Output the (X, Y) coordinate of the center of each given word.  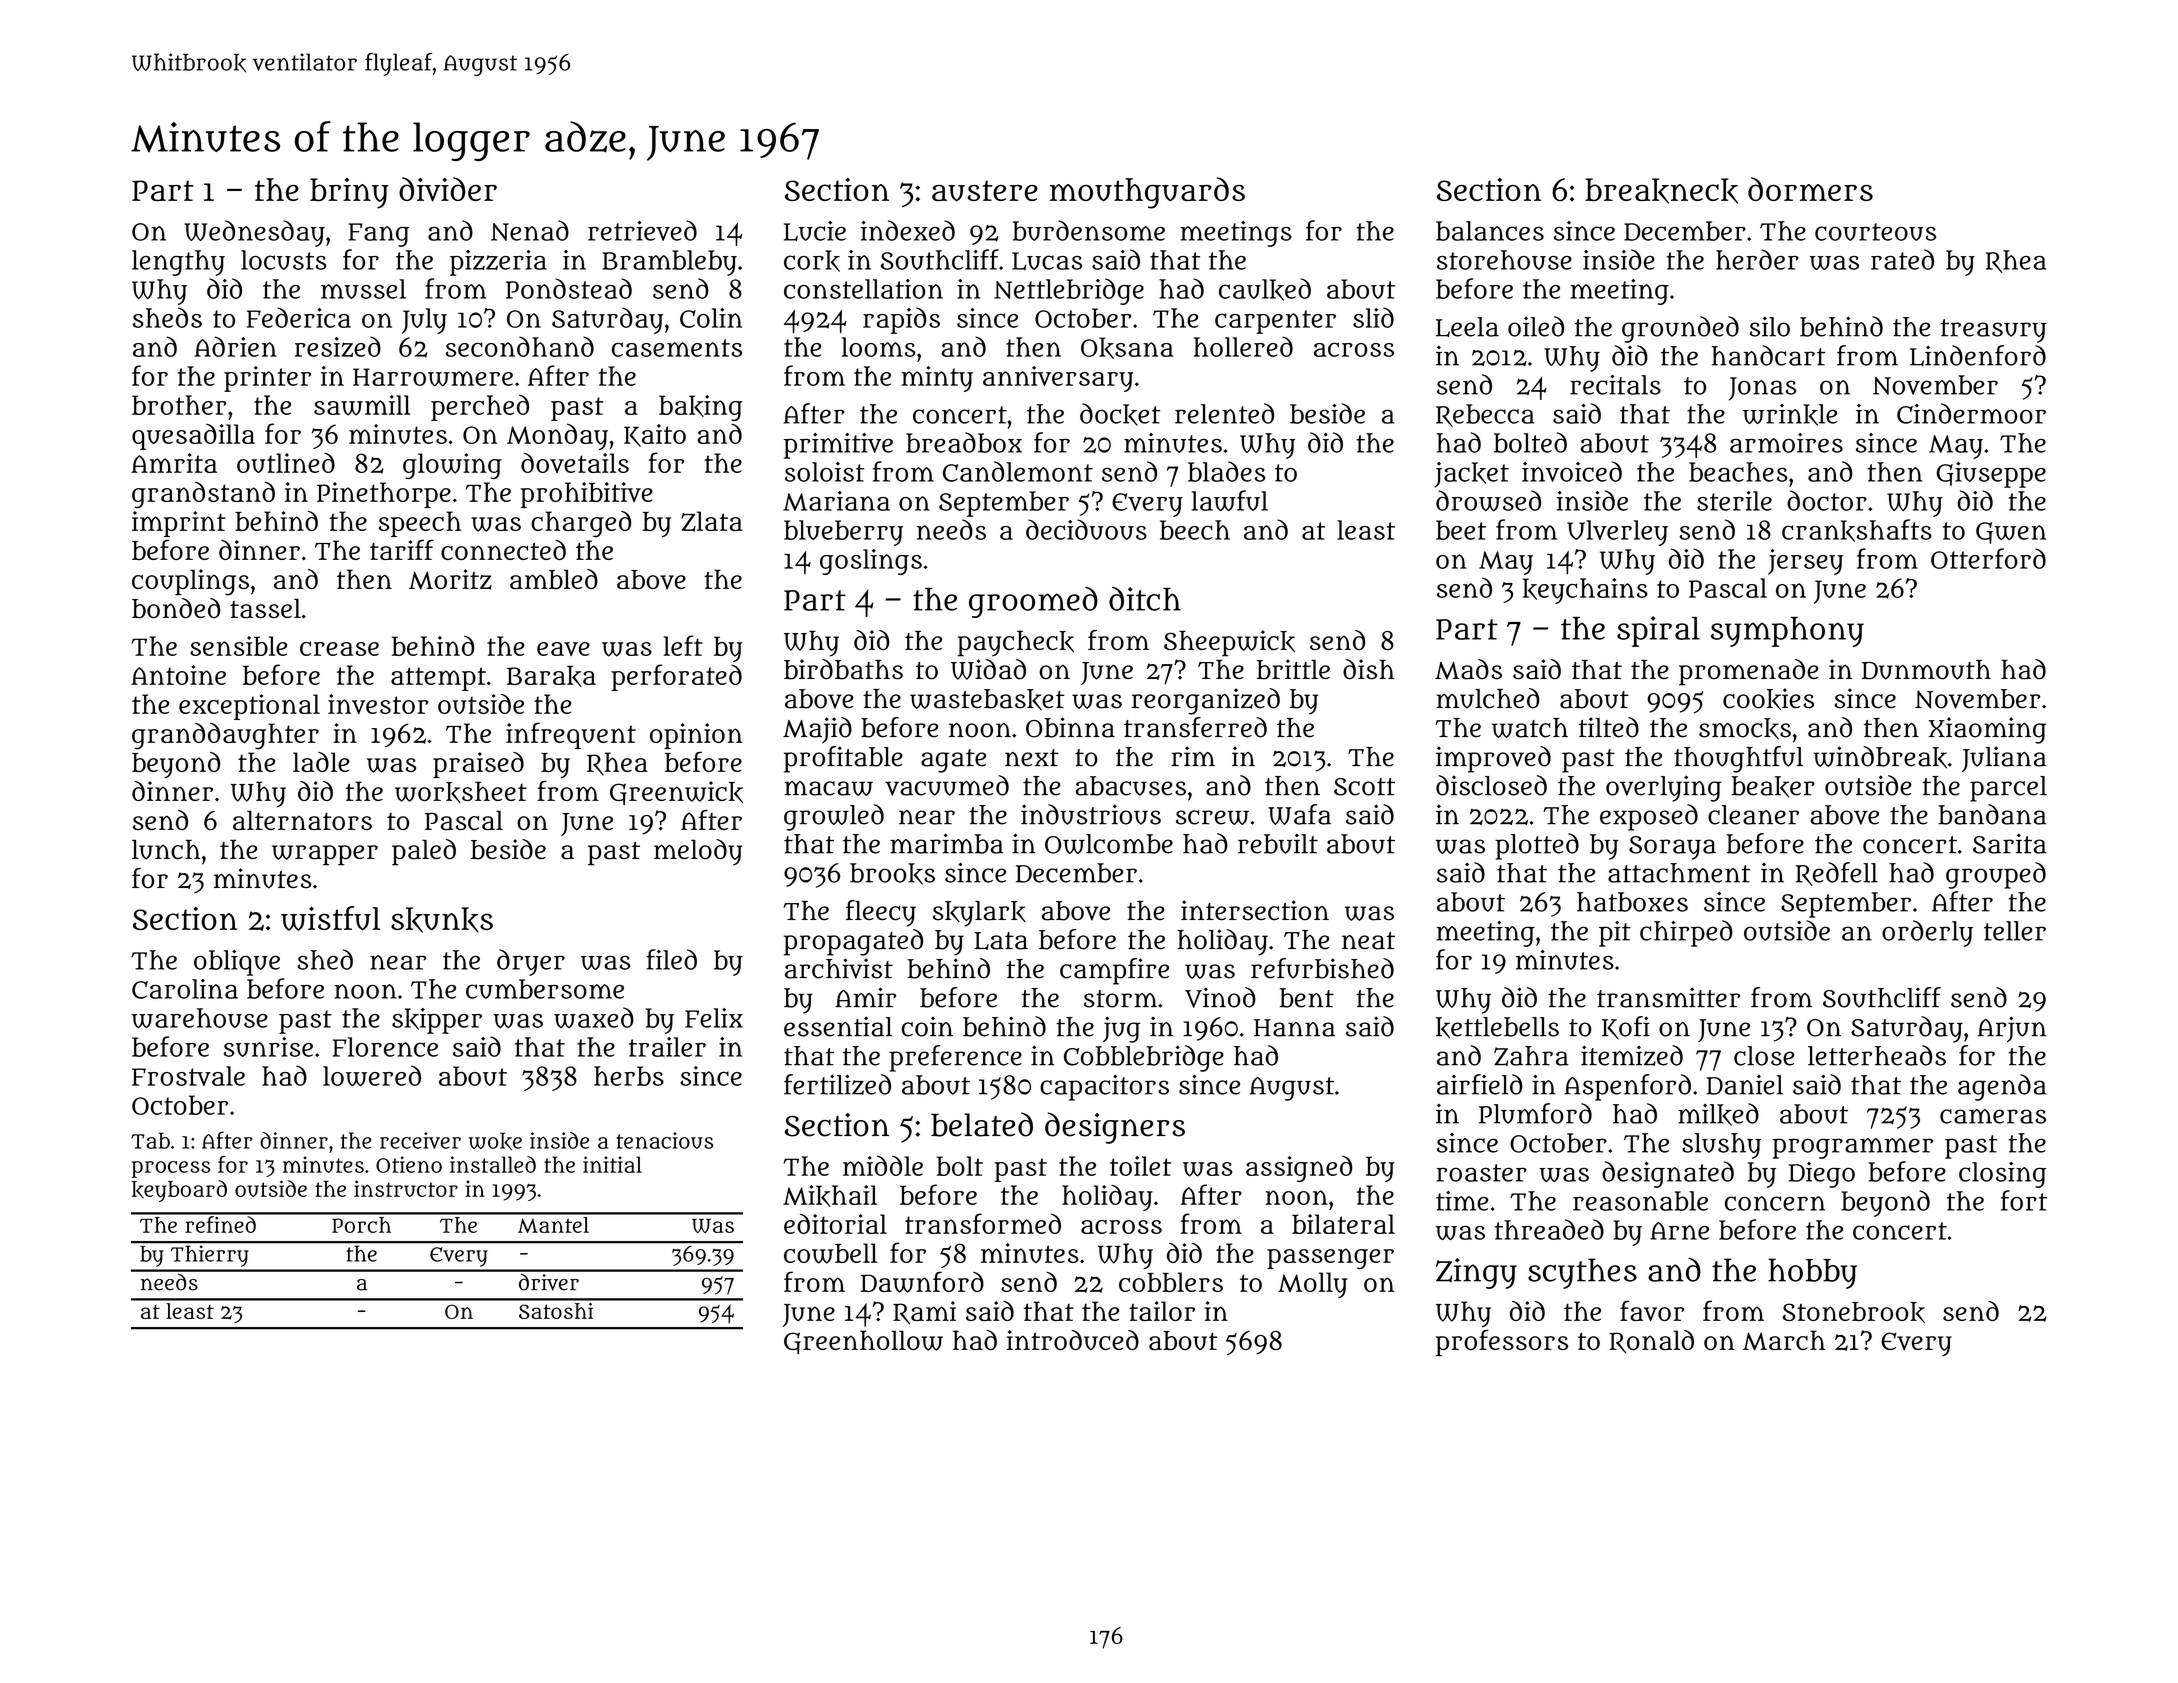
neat (1368, 941)
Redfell (1837, 874)
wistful (330, 918)
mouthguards (1147, 193)
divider (448, 189)
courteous (1875, 232)
